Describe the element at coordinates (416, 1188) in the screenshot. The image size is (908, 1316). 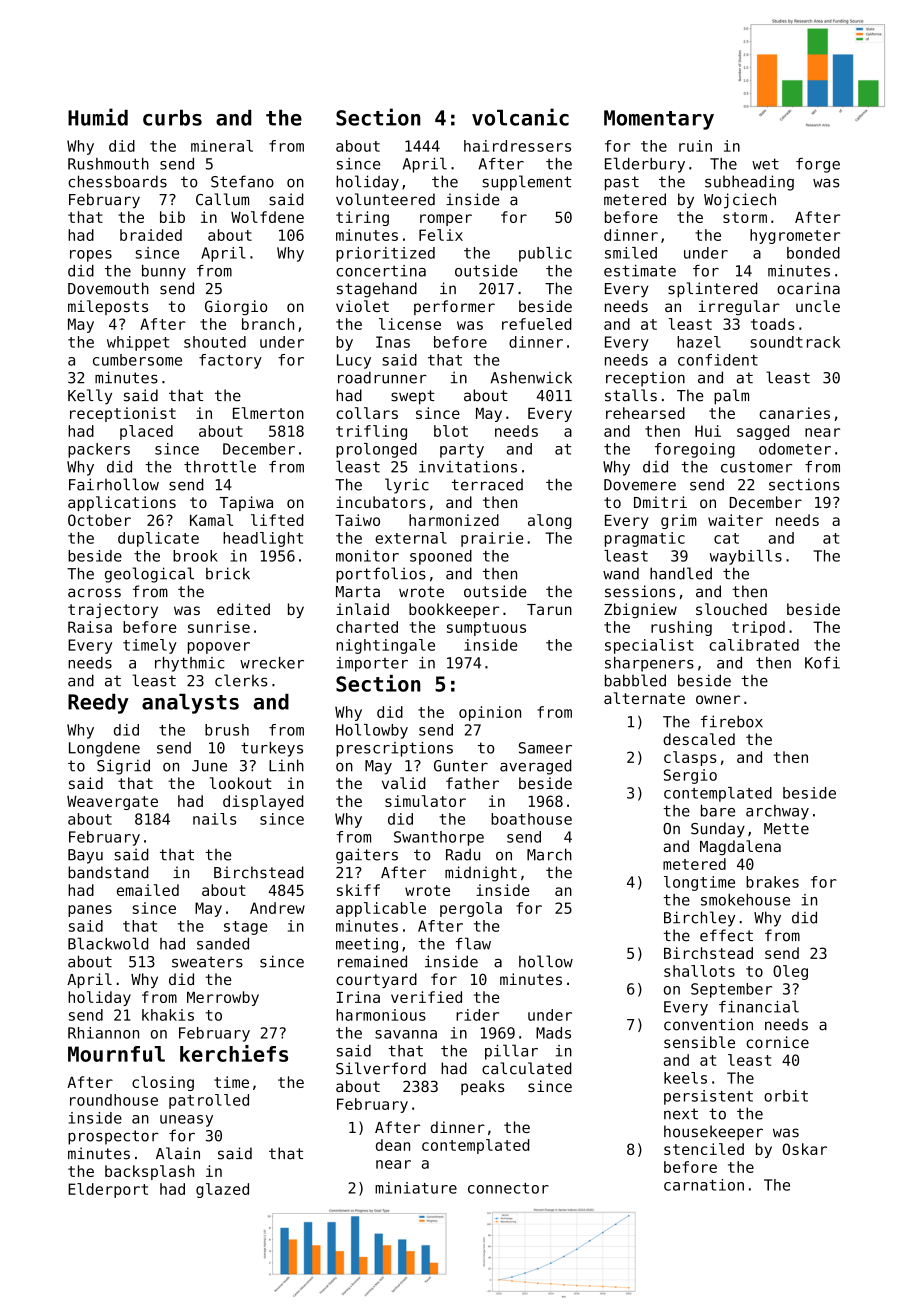
I see `miniature` at that location.
